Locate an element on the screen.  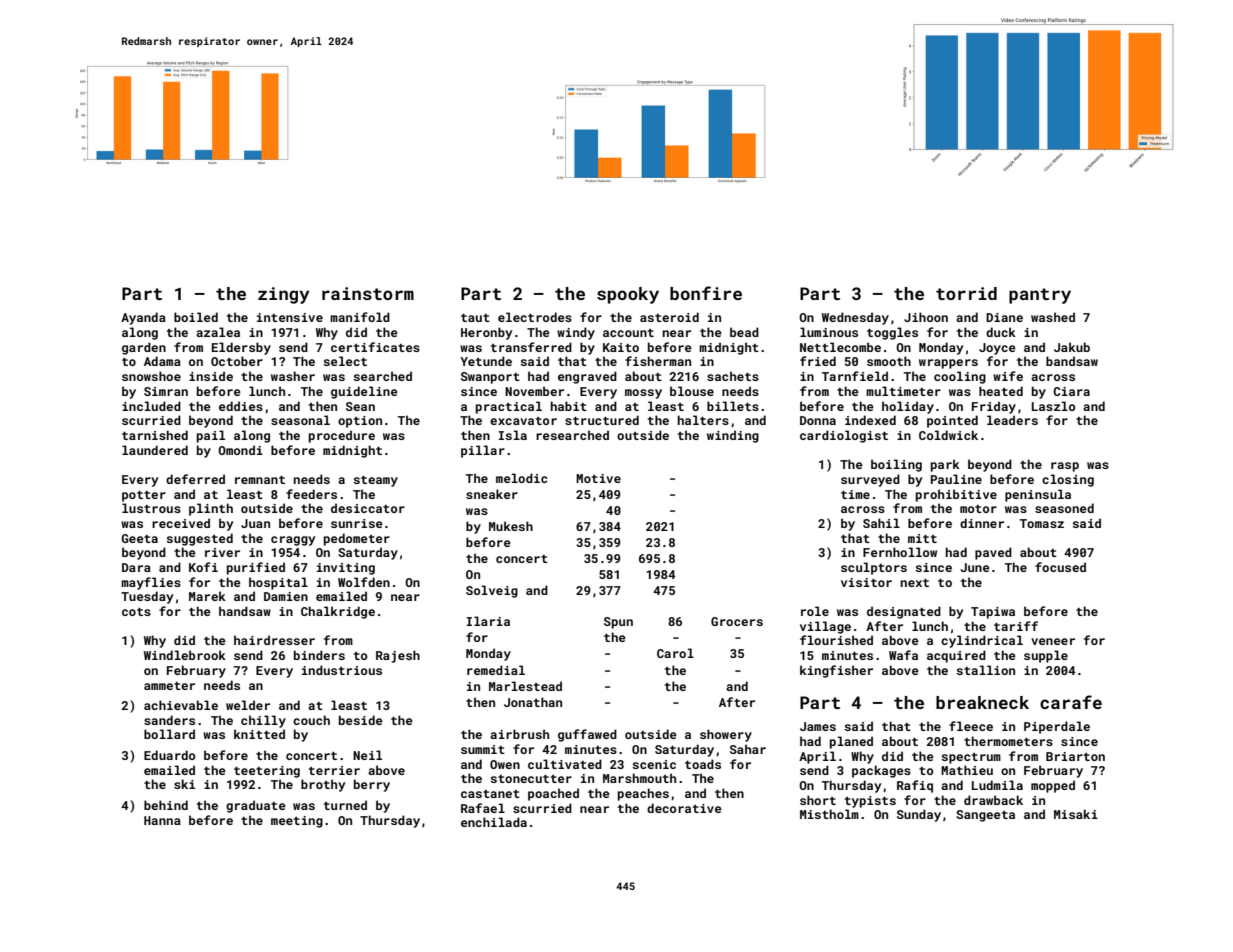
eddies is located at coordinates (241, 406).
